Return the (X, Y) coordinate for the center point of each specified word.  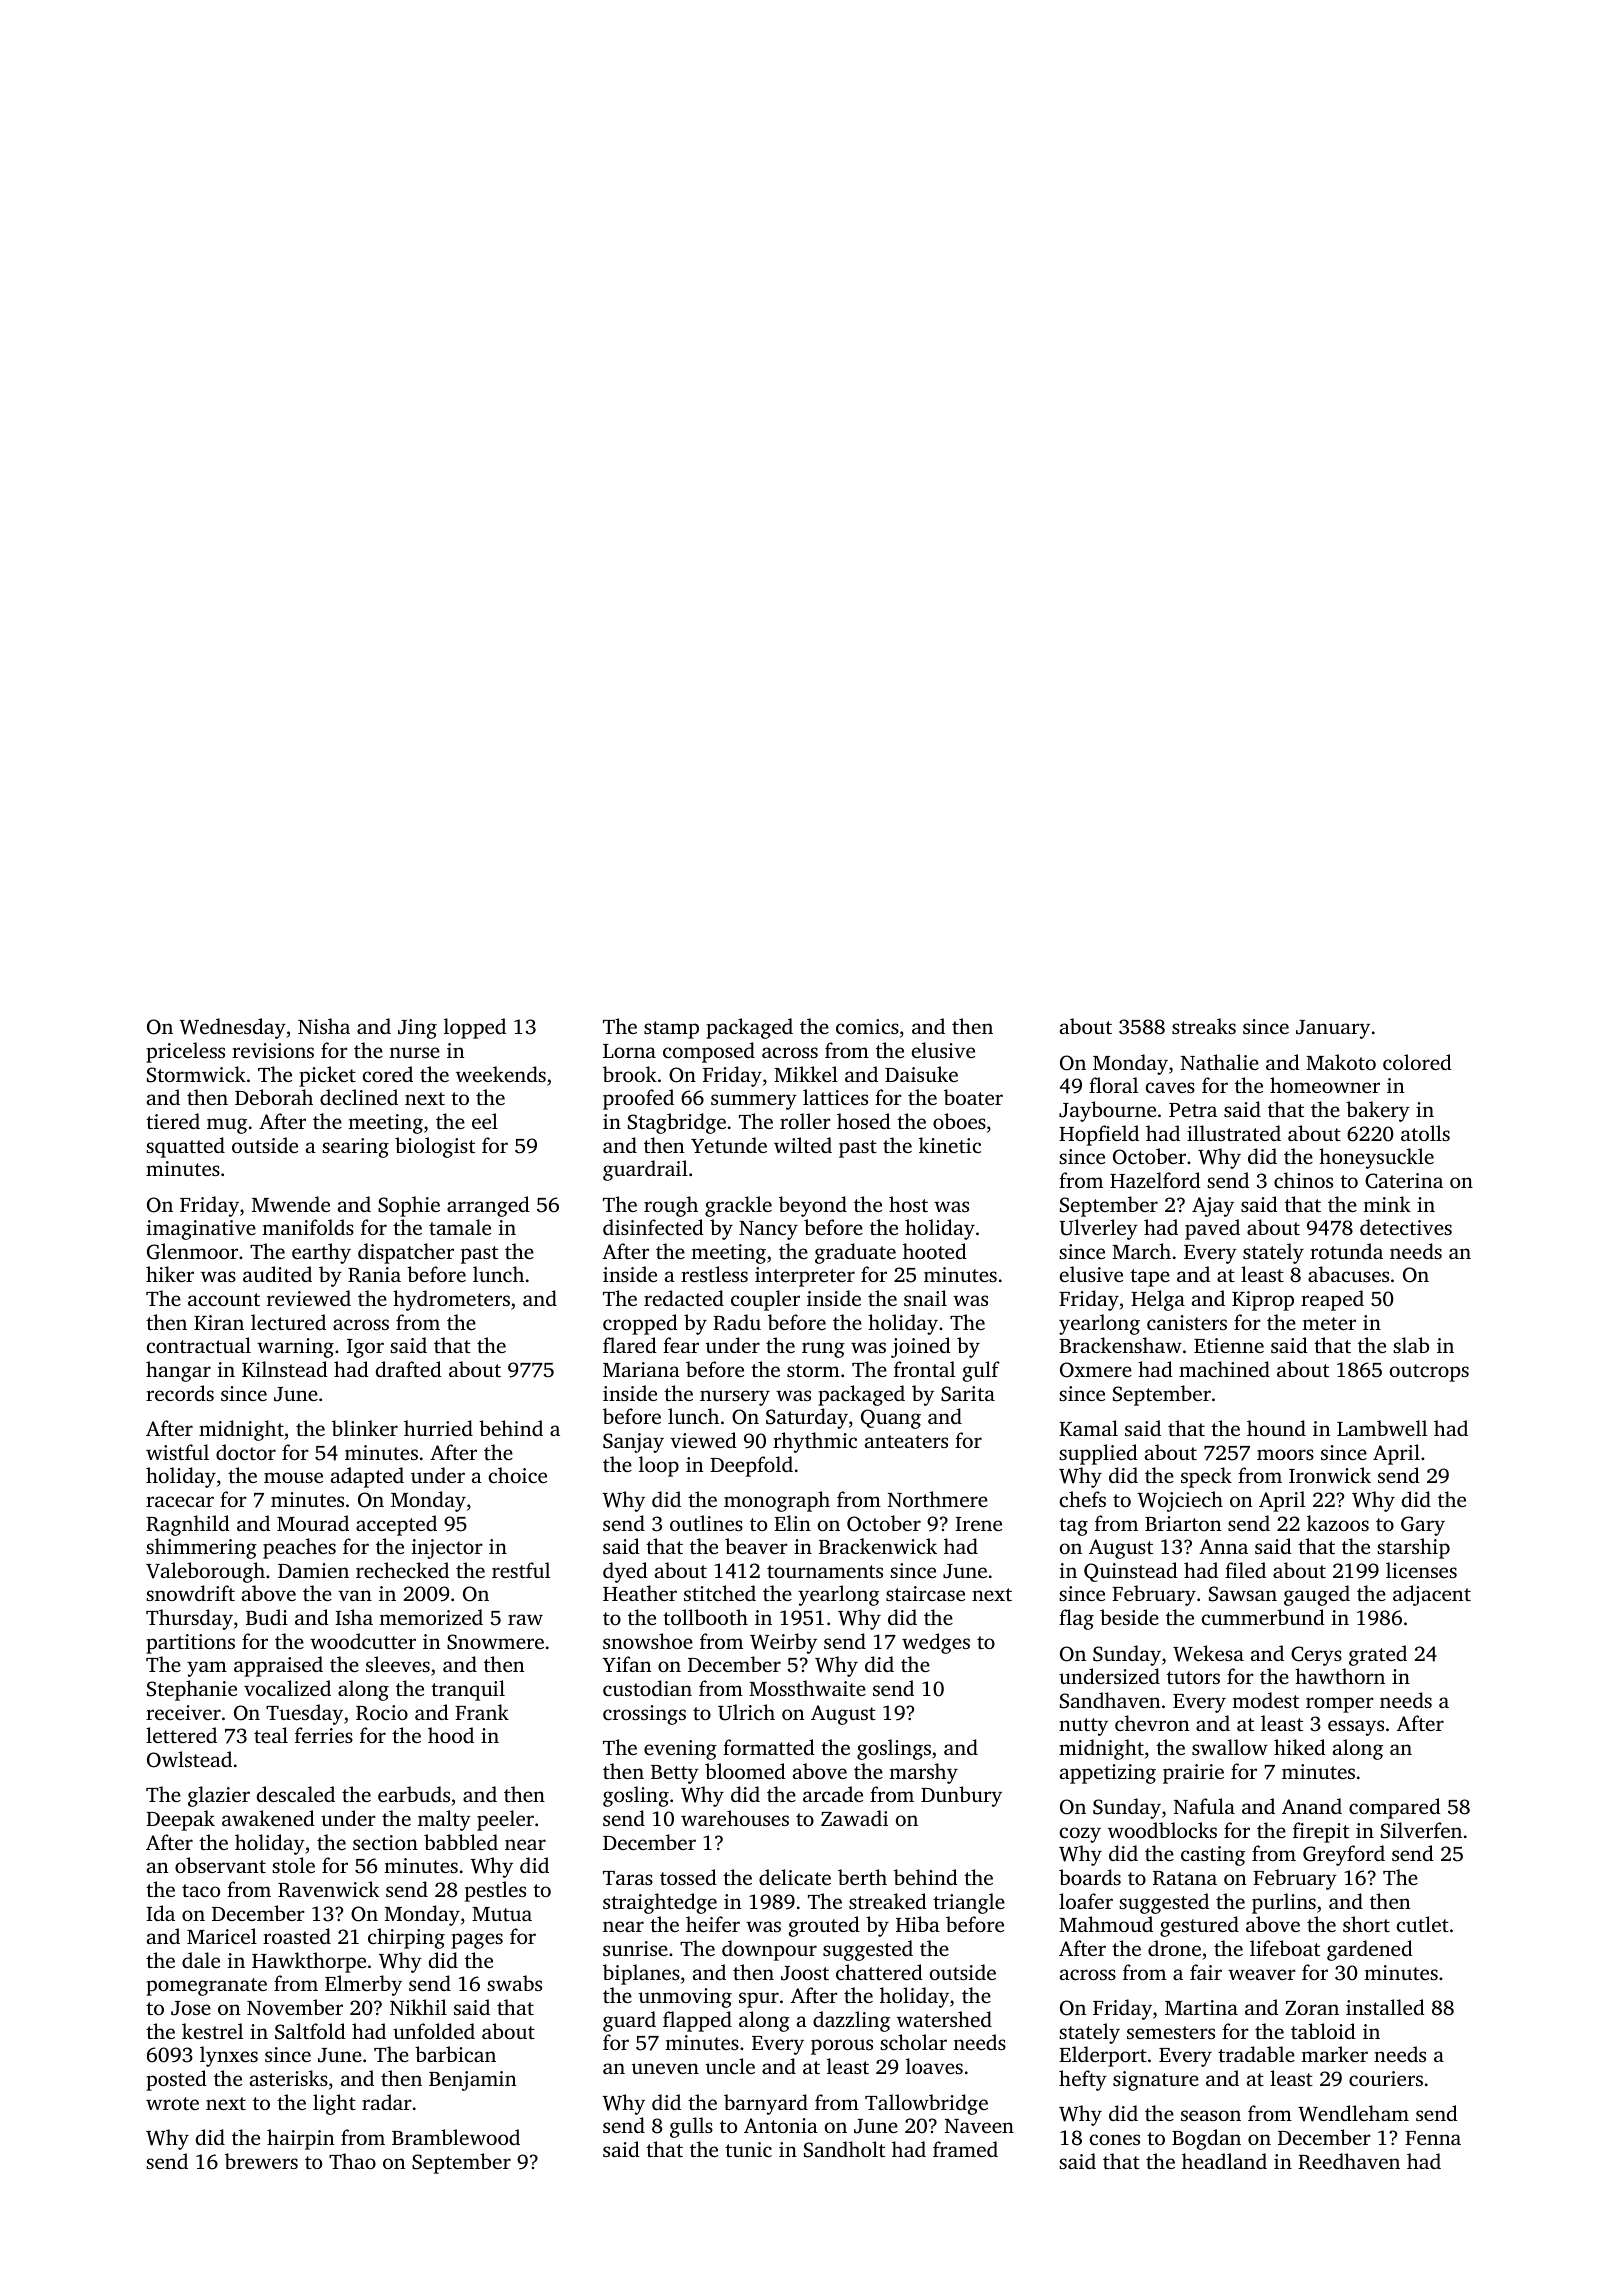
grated (1378, 1655)
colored (1417, 1062)
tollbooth (705, 1617)
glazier (219, 1796)
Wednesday (233, 1028)
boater (973, 1097)
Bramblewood (456, 2137)
